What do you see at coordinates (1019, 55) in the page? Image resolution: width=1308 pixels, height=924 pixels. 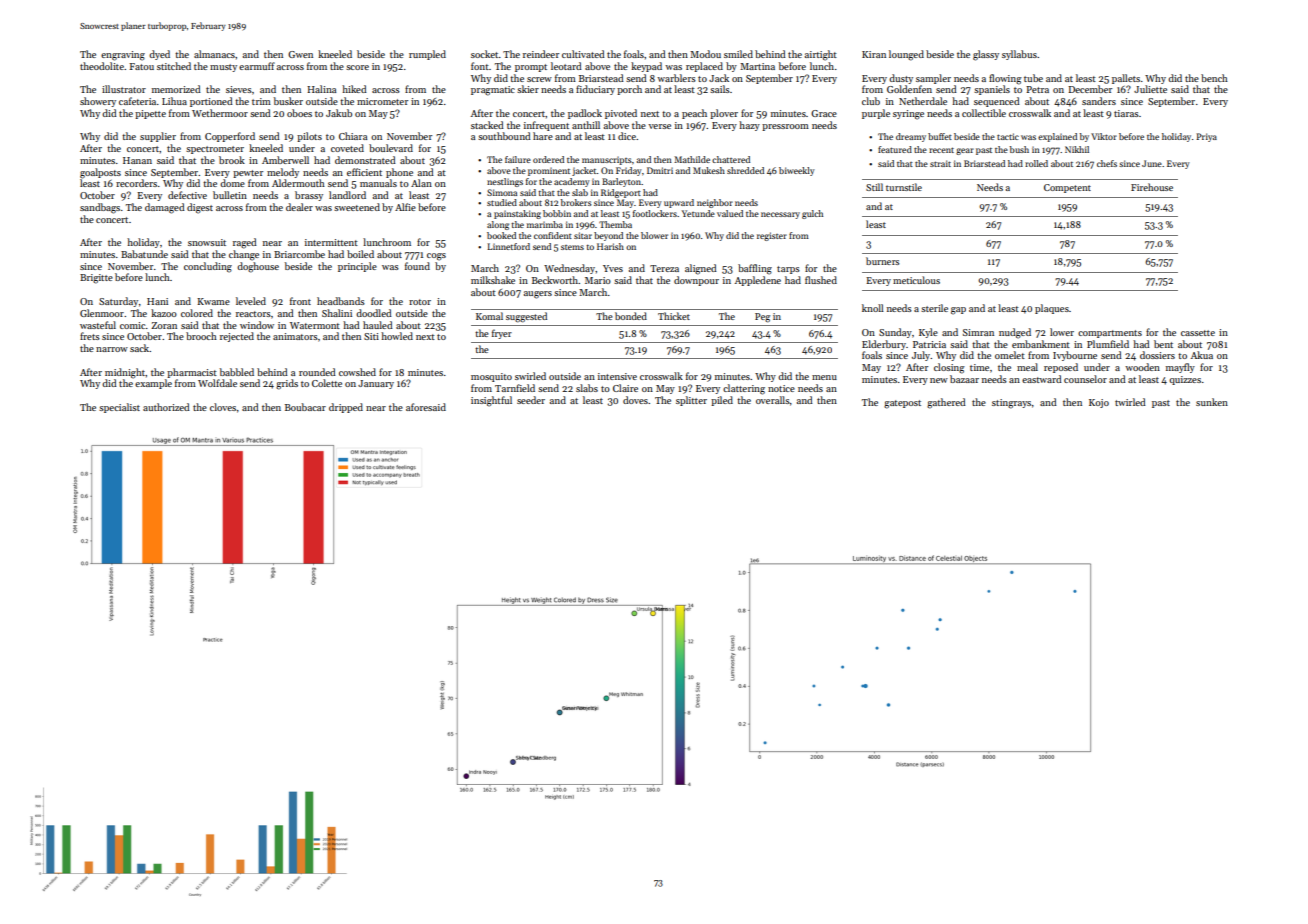 I see `syllabus` at bounding box center [1019, 55].
